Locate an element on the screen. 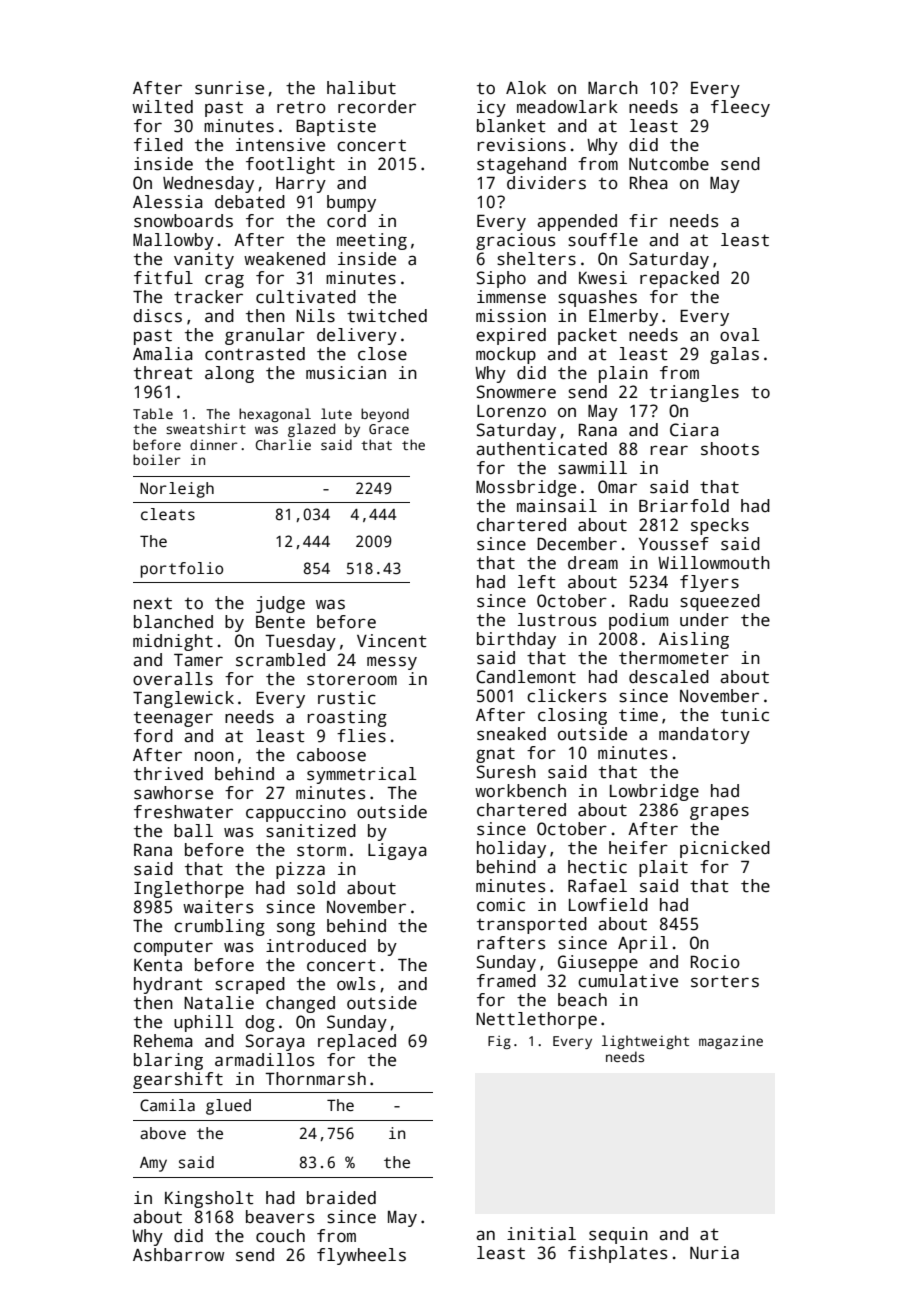 This screenshot has width=908, height=1316. tunic is located at coordinates (745, 715).
